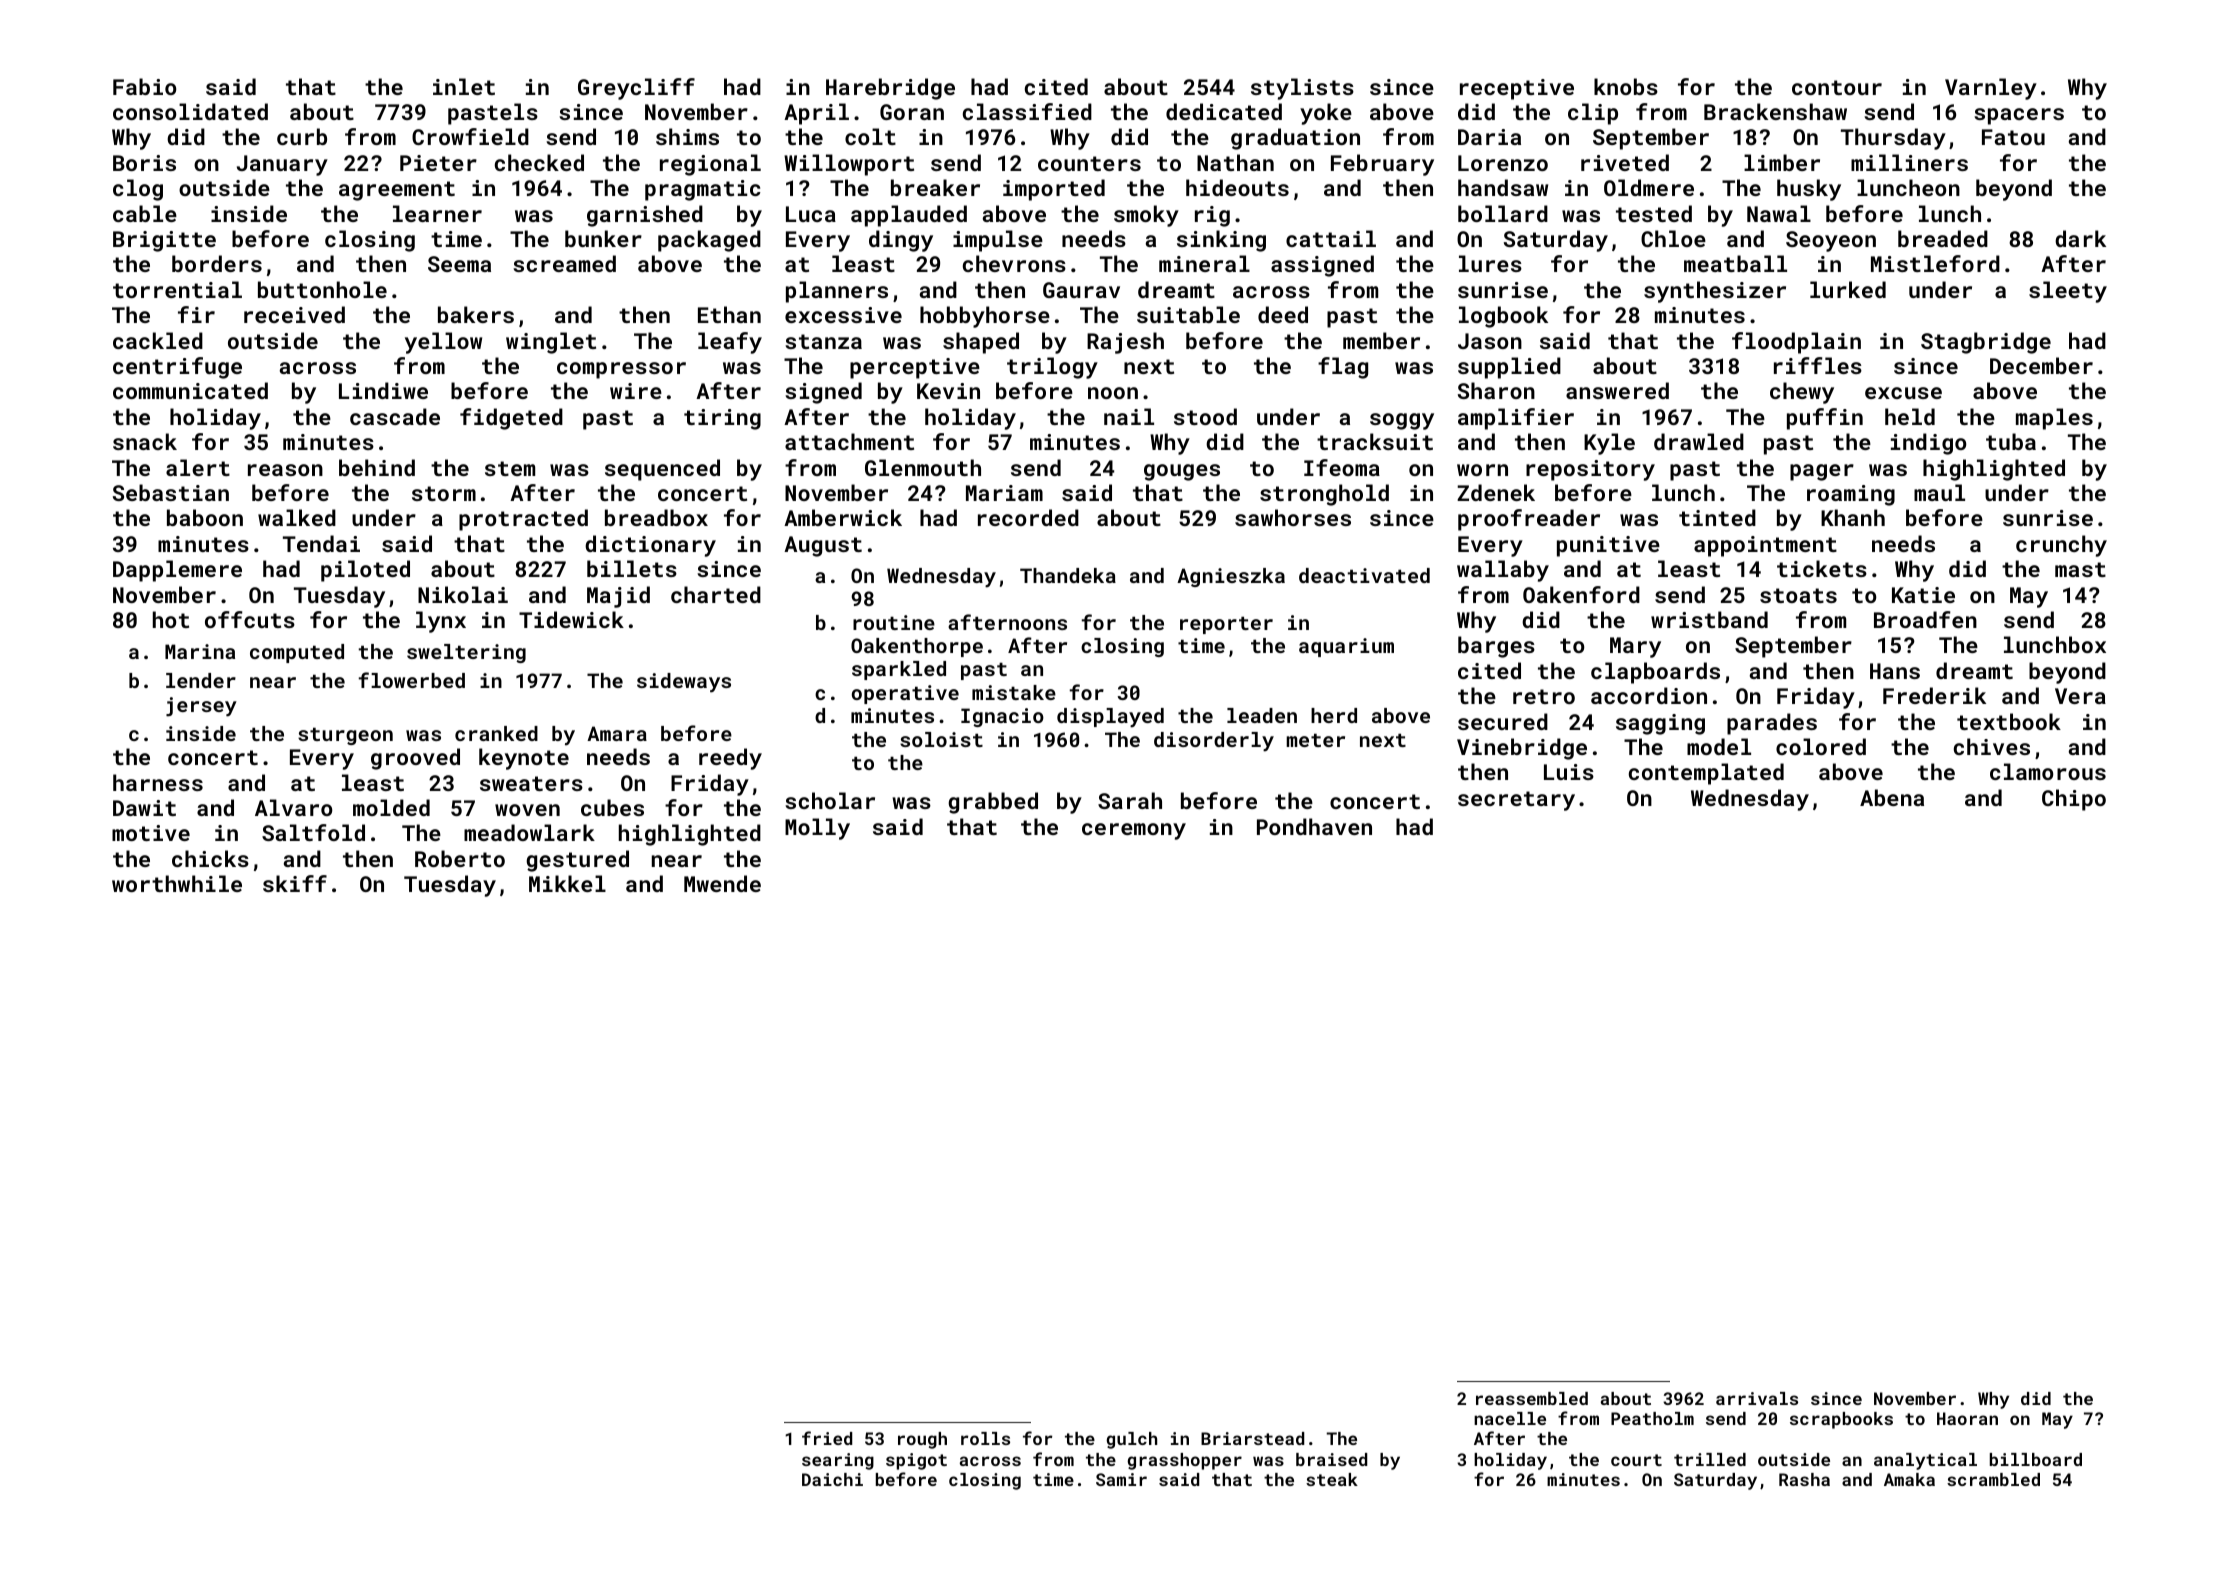 The height and width of the screenshot is (1569, 2219). What do you see at coordinates (205, 517) in the screenshot?
I see `baboon` at bounding box center [205, 517].
